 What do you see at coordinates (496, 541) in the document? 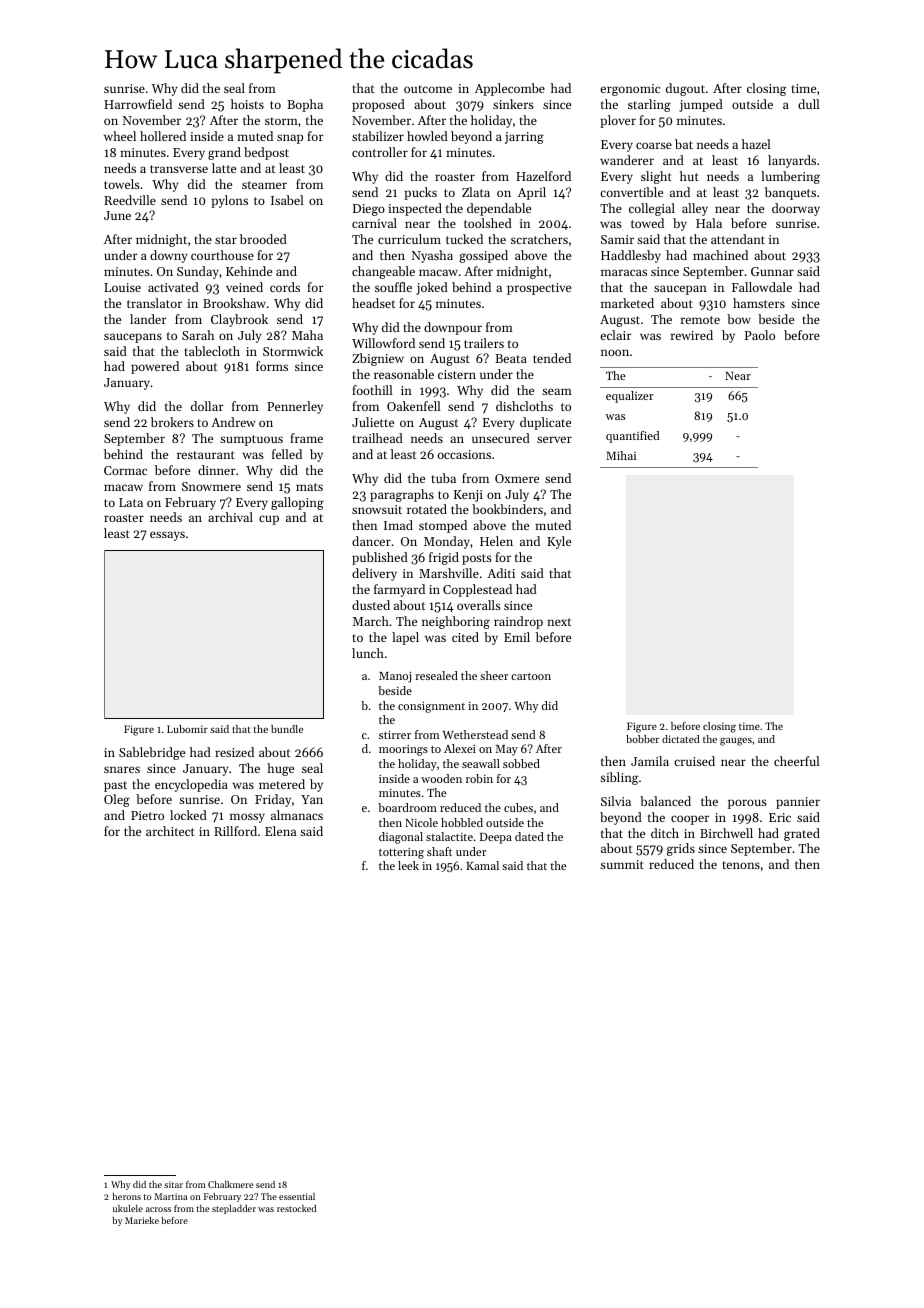
I see `Helen` at bounding box center [496, 541].
